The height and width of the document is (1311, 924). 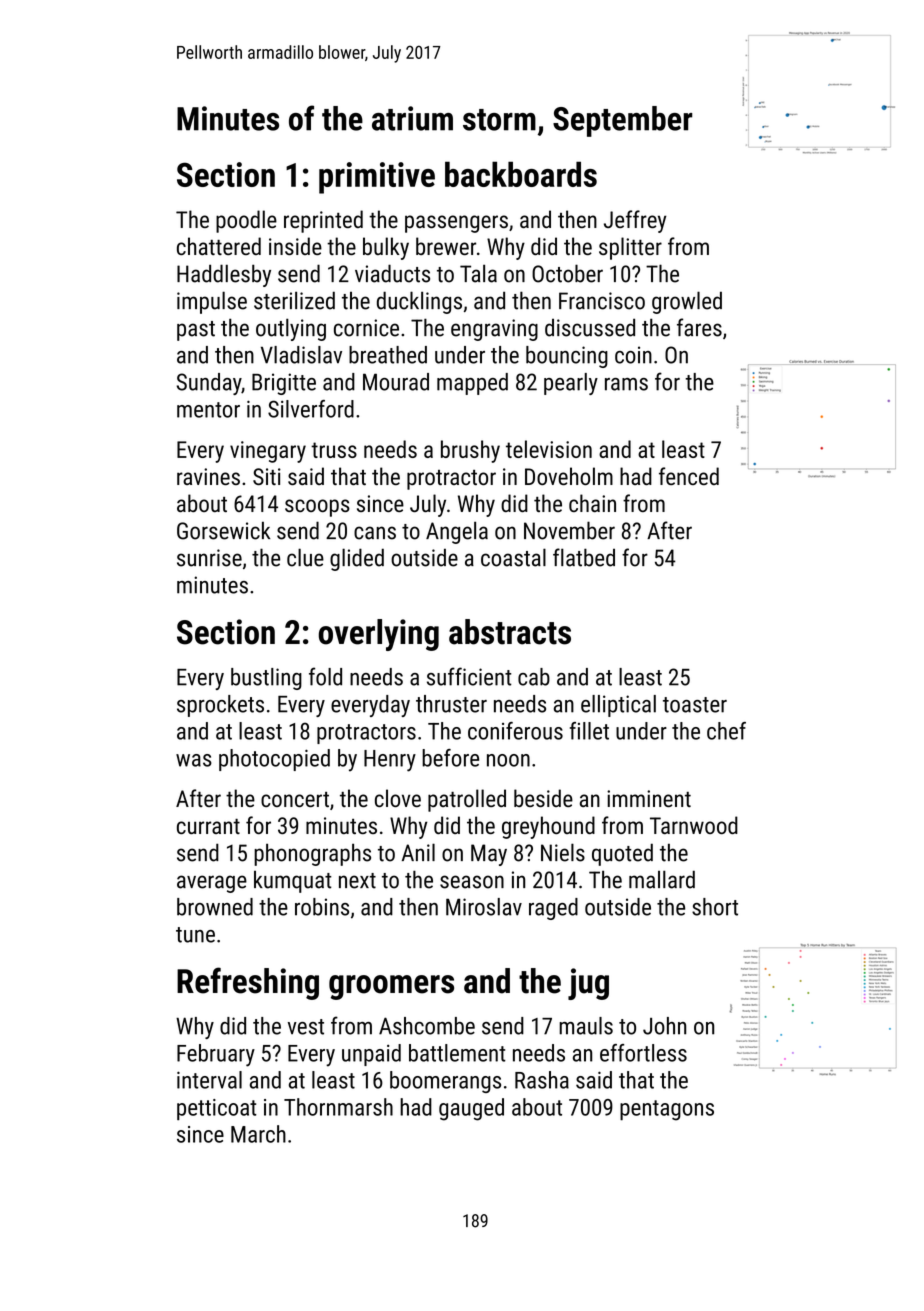 What do you see at coordinates (635, 221) in the document?
I see `Jeffrey` at bounding box center [635, 221].
